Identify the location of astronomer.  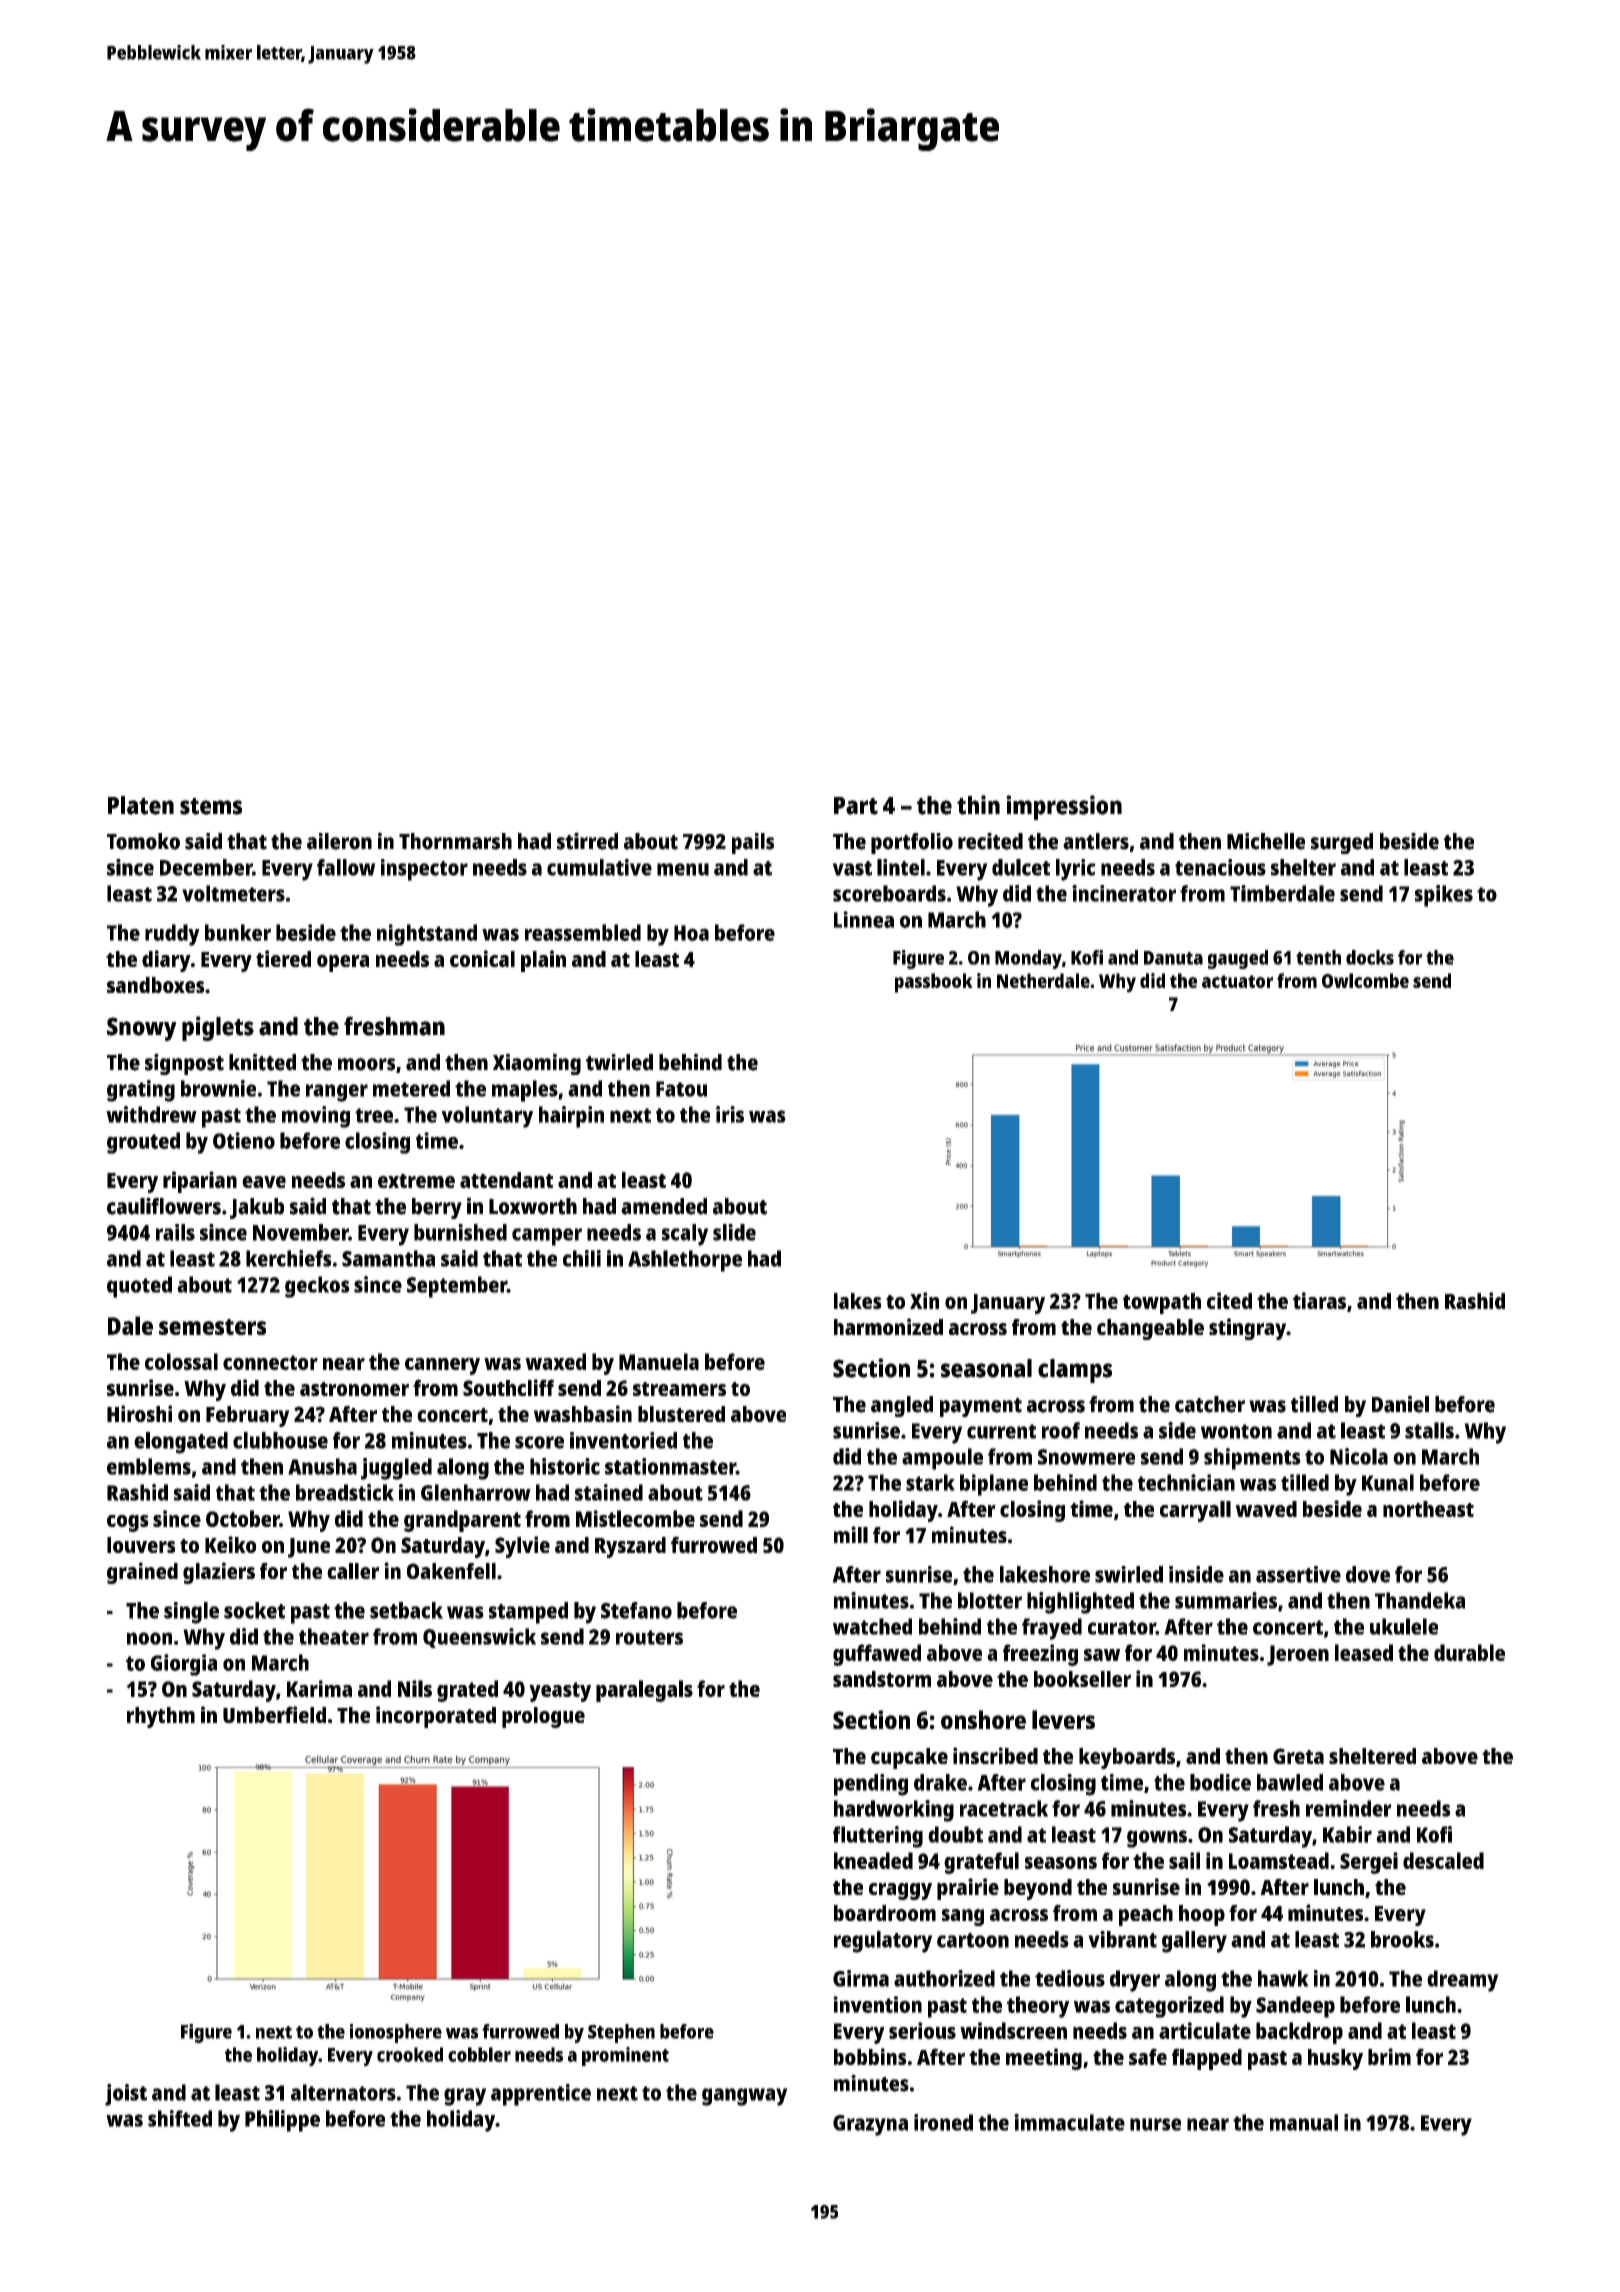
(354, 1389).
